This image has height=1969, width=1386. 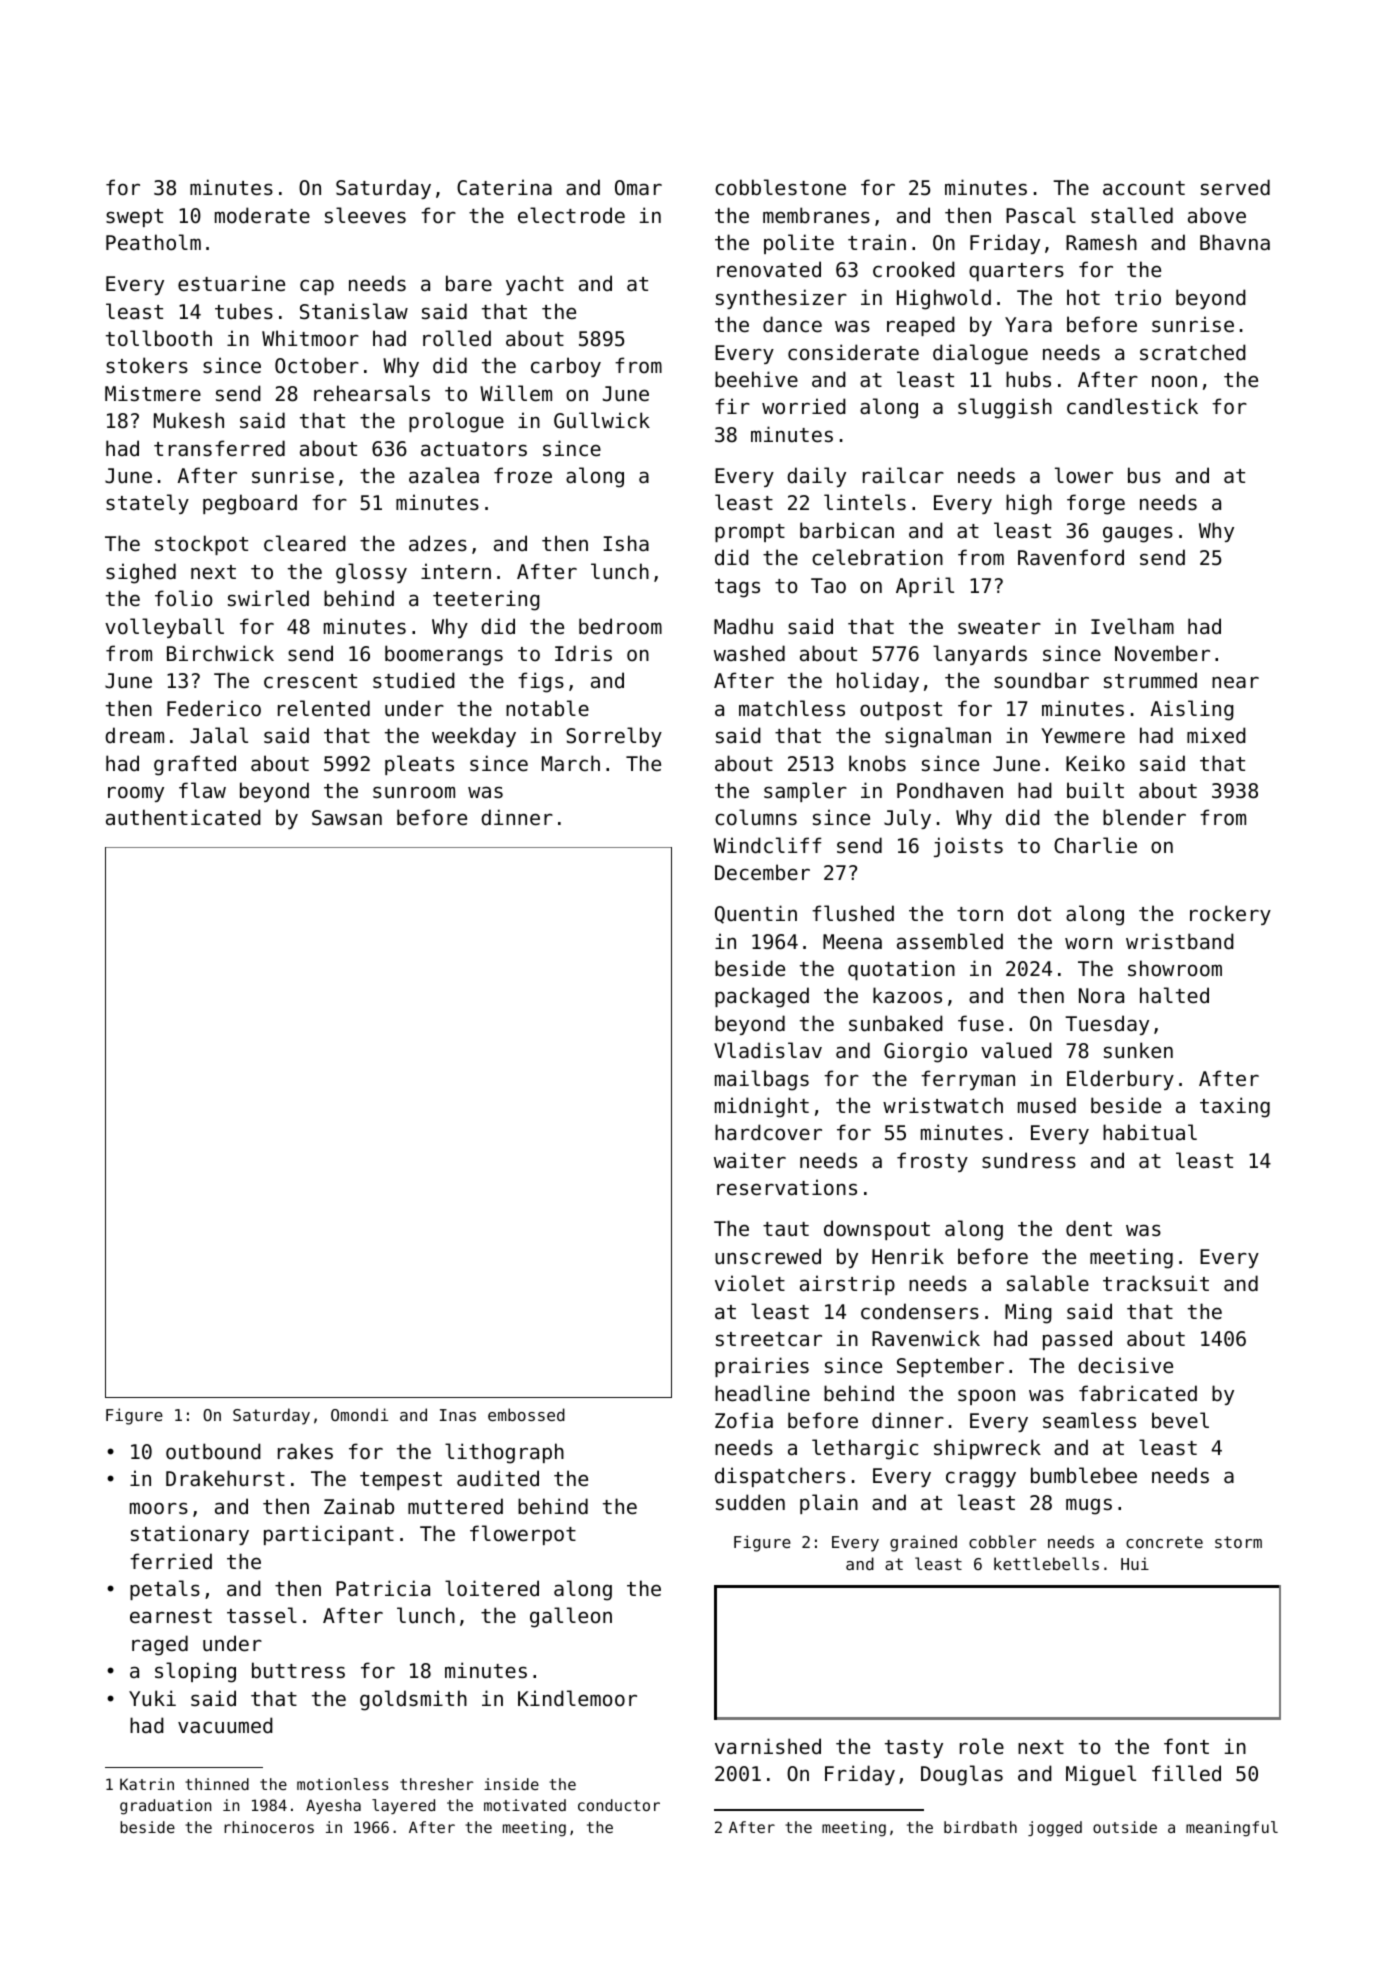 I want to click on notable, so click(x=547, y=708).
